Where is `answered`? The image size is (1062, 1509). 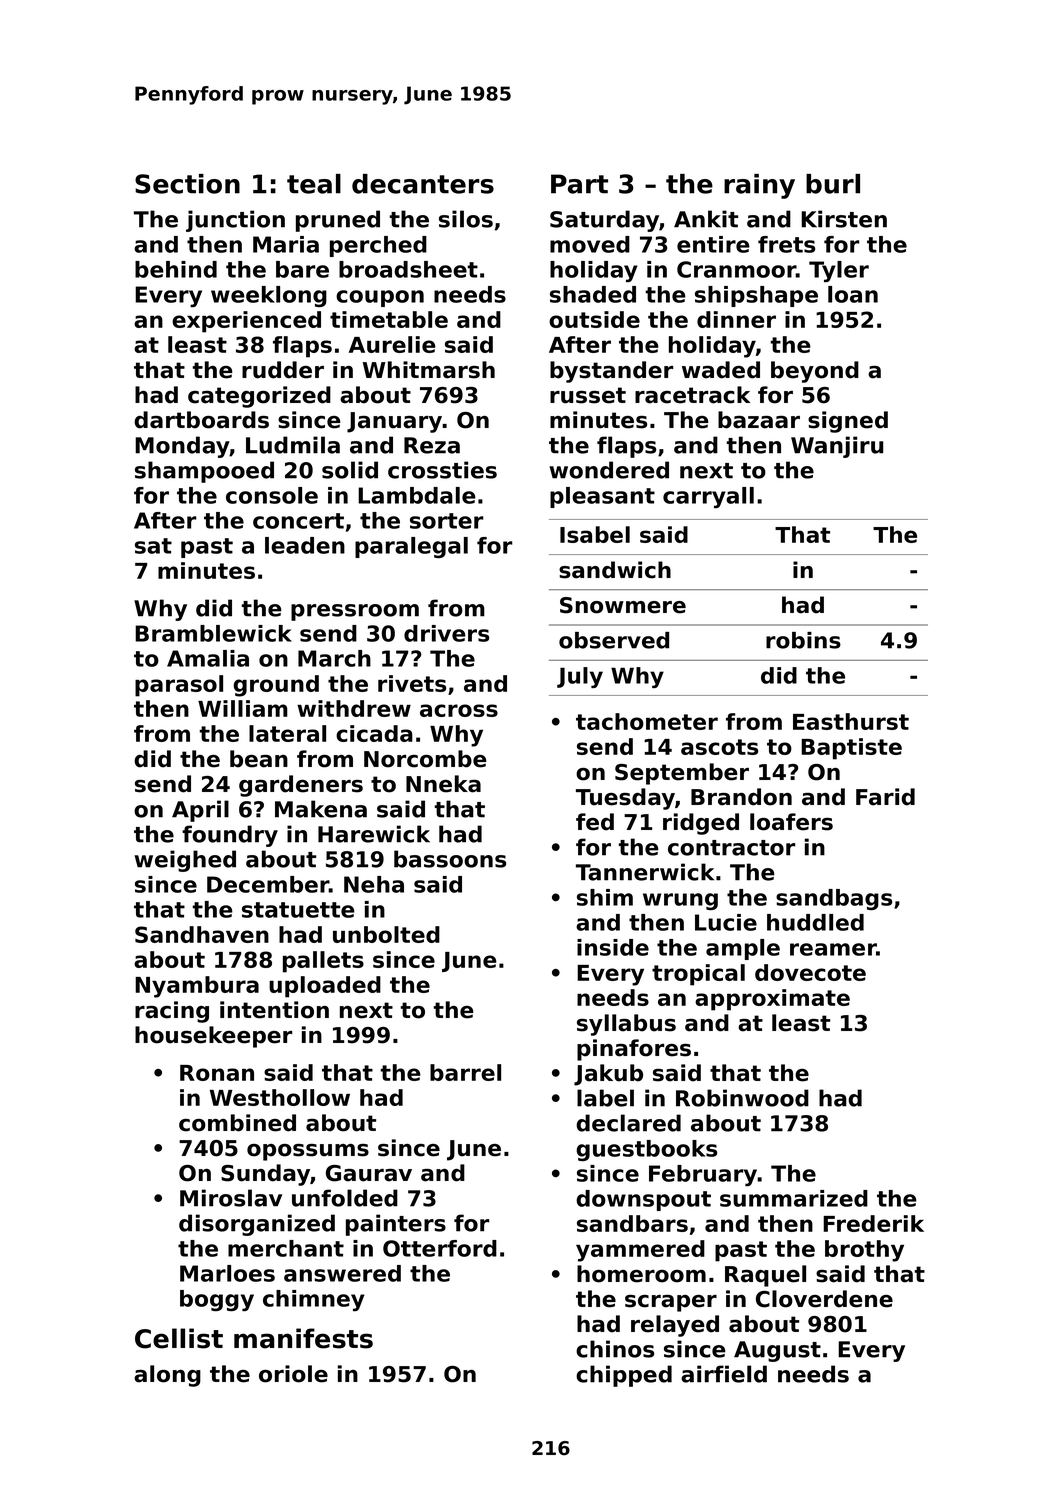
answered is located at coordinates (342, 1273).
